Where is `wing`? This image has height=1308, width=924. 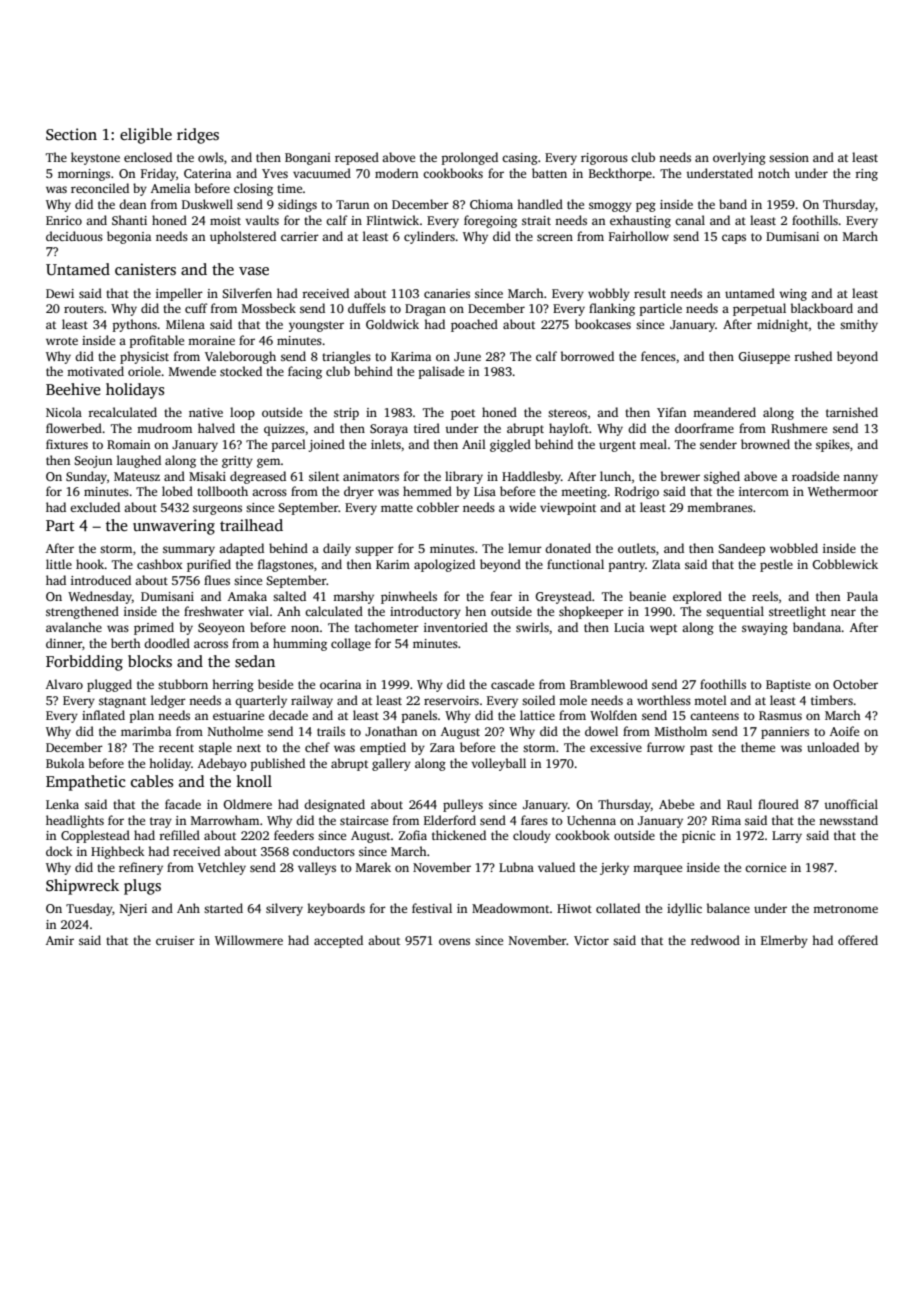 wing is located at coordinates (793, 295).
